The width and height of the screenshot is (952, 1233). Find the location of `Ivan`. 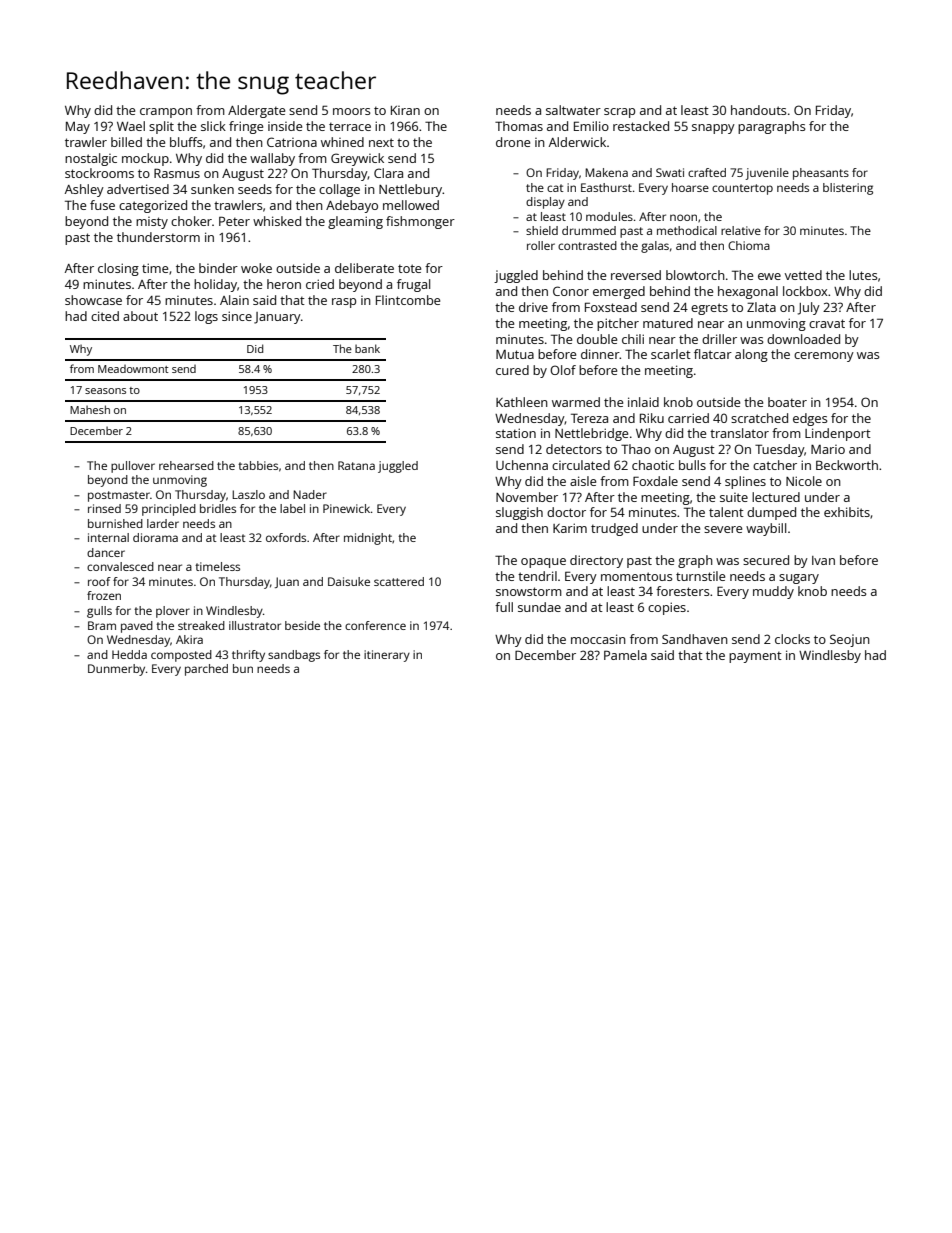

Ivan is located at coordinates (823, 560).
